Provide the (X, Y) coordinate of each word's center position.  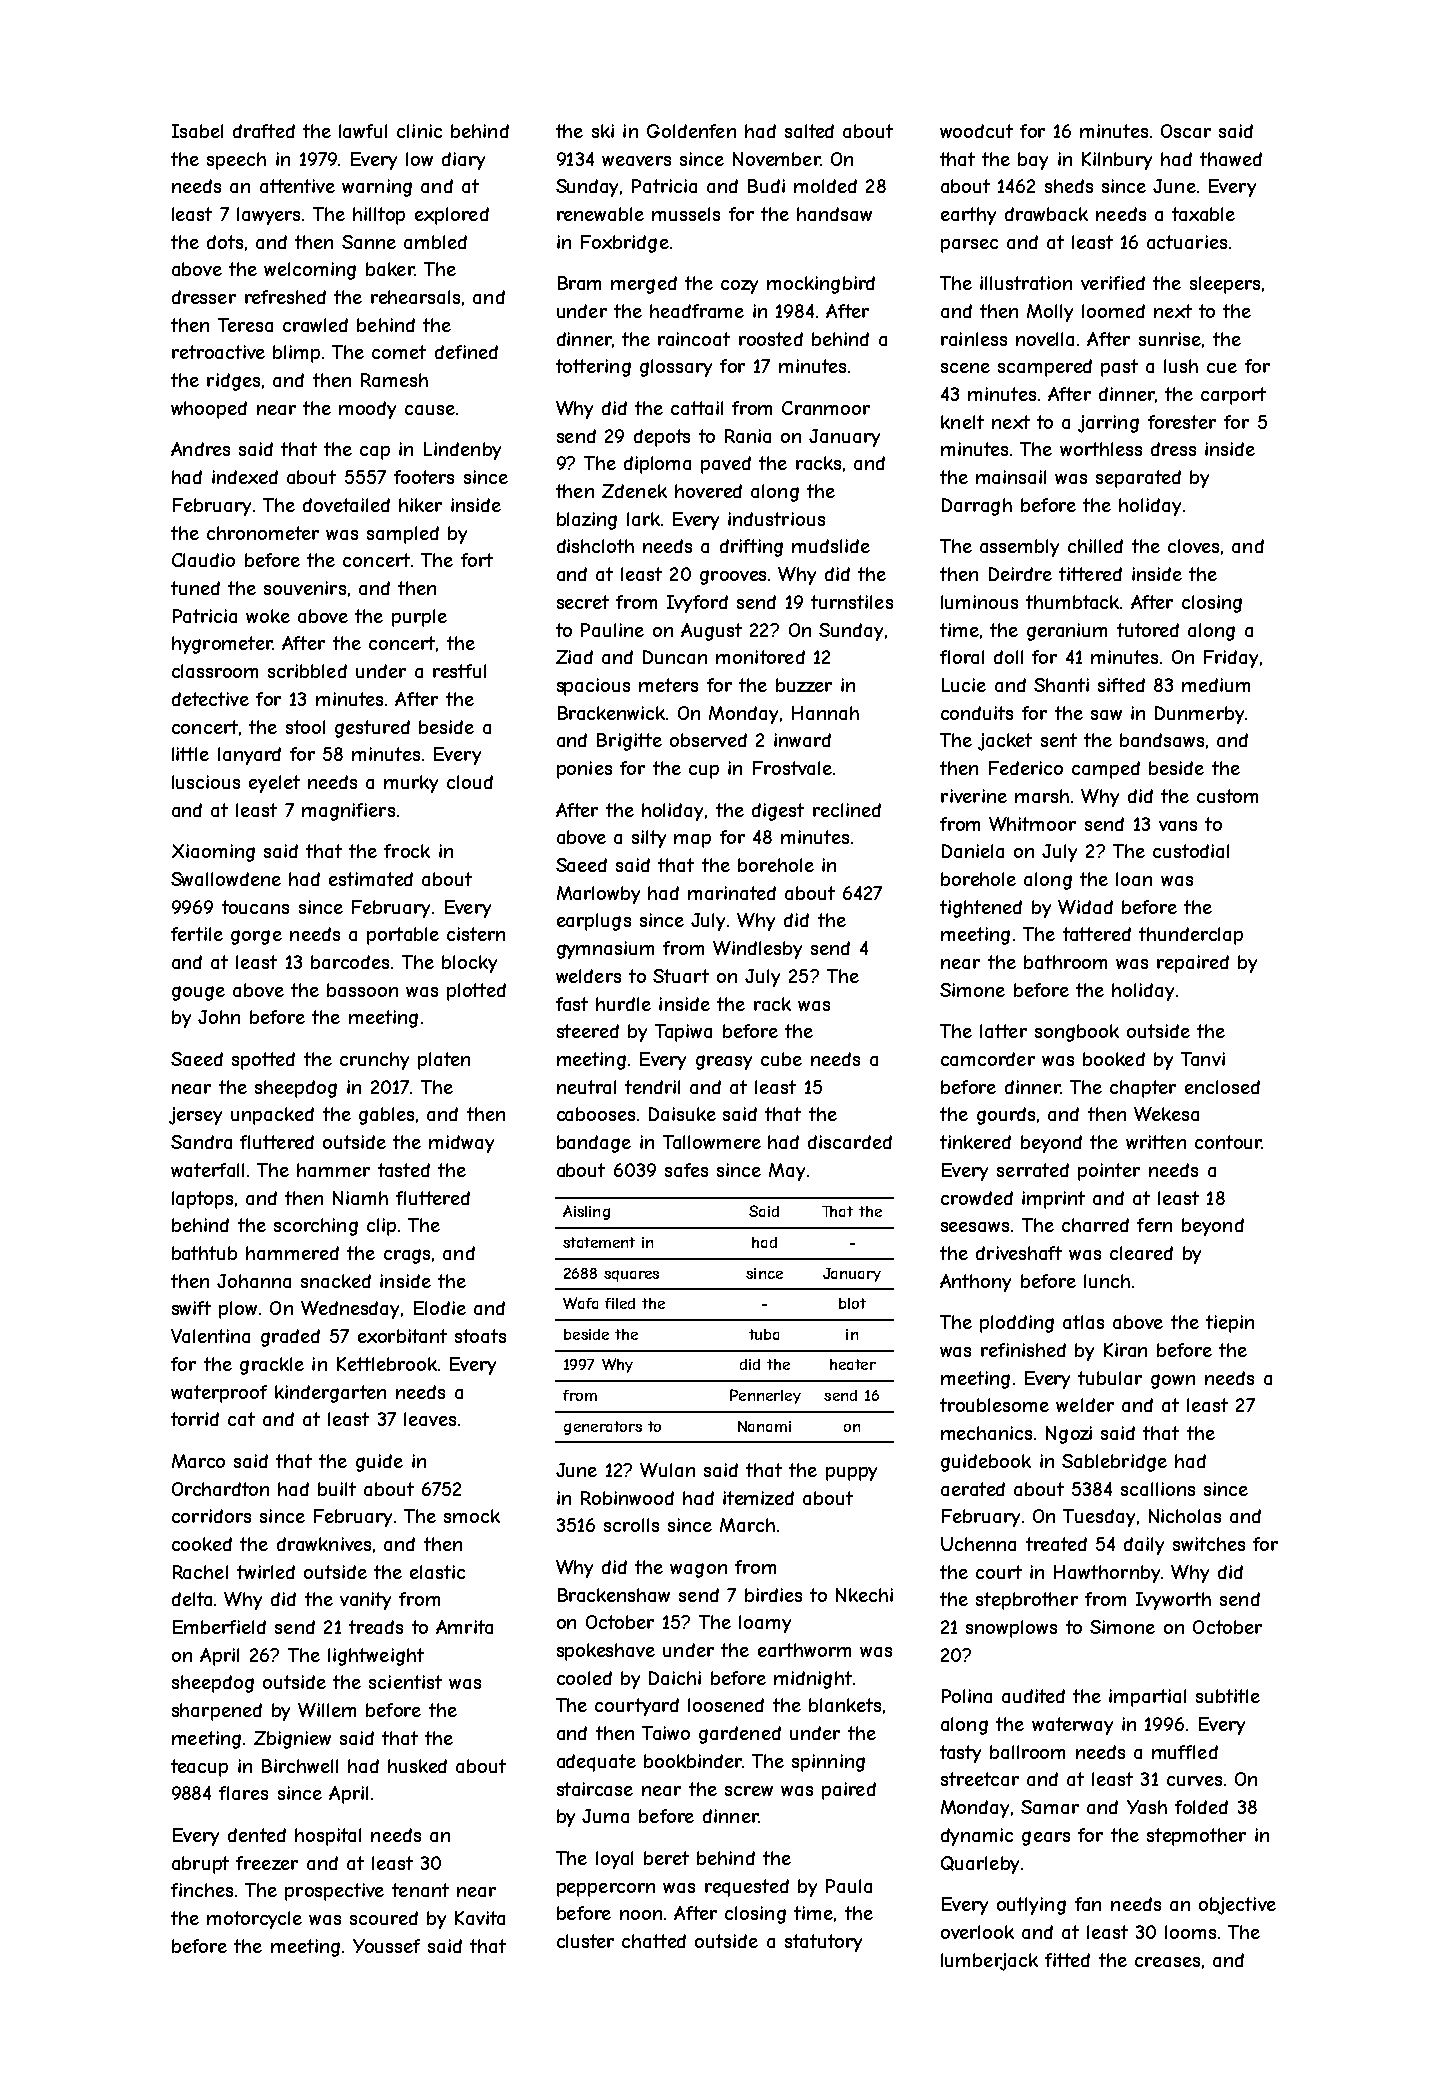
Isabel (197, 131)
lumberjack (989, 1962)
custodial (1191, 851)
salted (809, 131)
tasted (404, 1170)
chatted (654, 1941)
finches (202, 1890)
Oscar (1186, 131)
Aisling (586, 1212)
